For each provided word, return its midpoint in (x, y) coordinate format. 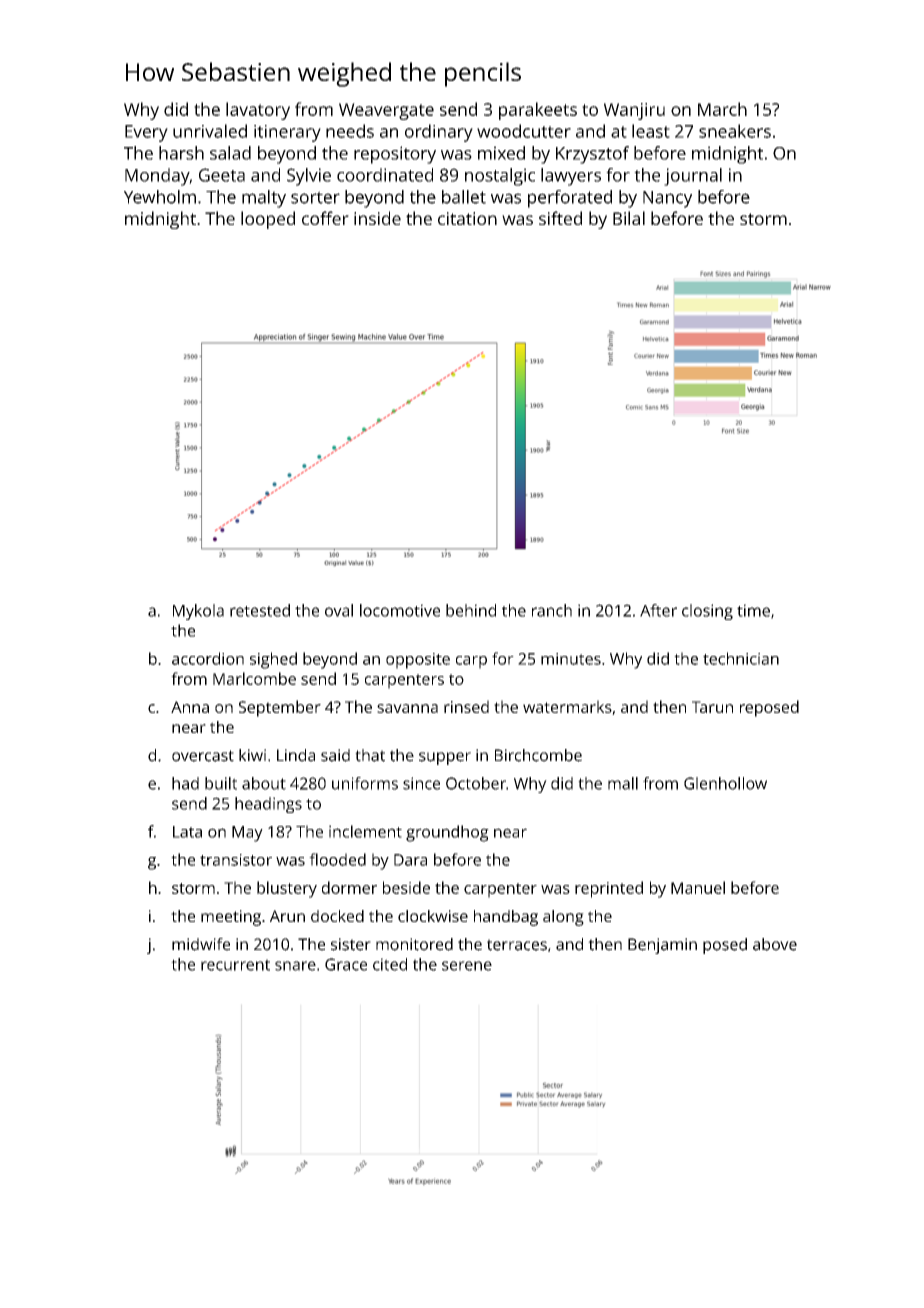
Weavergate (386, 111)
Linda (296, 755)
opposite (418, 661)
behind (471, 610)
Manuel (698, 887)
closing (707, 612)
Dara (410, 860)
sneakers (735, 131)
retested (260, 610)
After (658, 610)
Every (146, 133)
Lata (187, 832)
